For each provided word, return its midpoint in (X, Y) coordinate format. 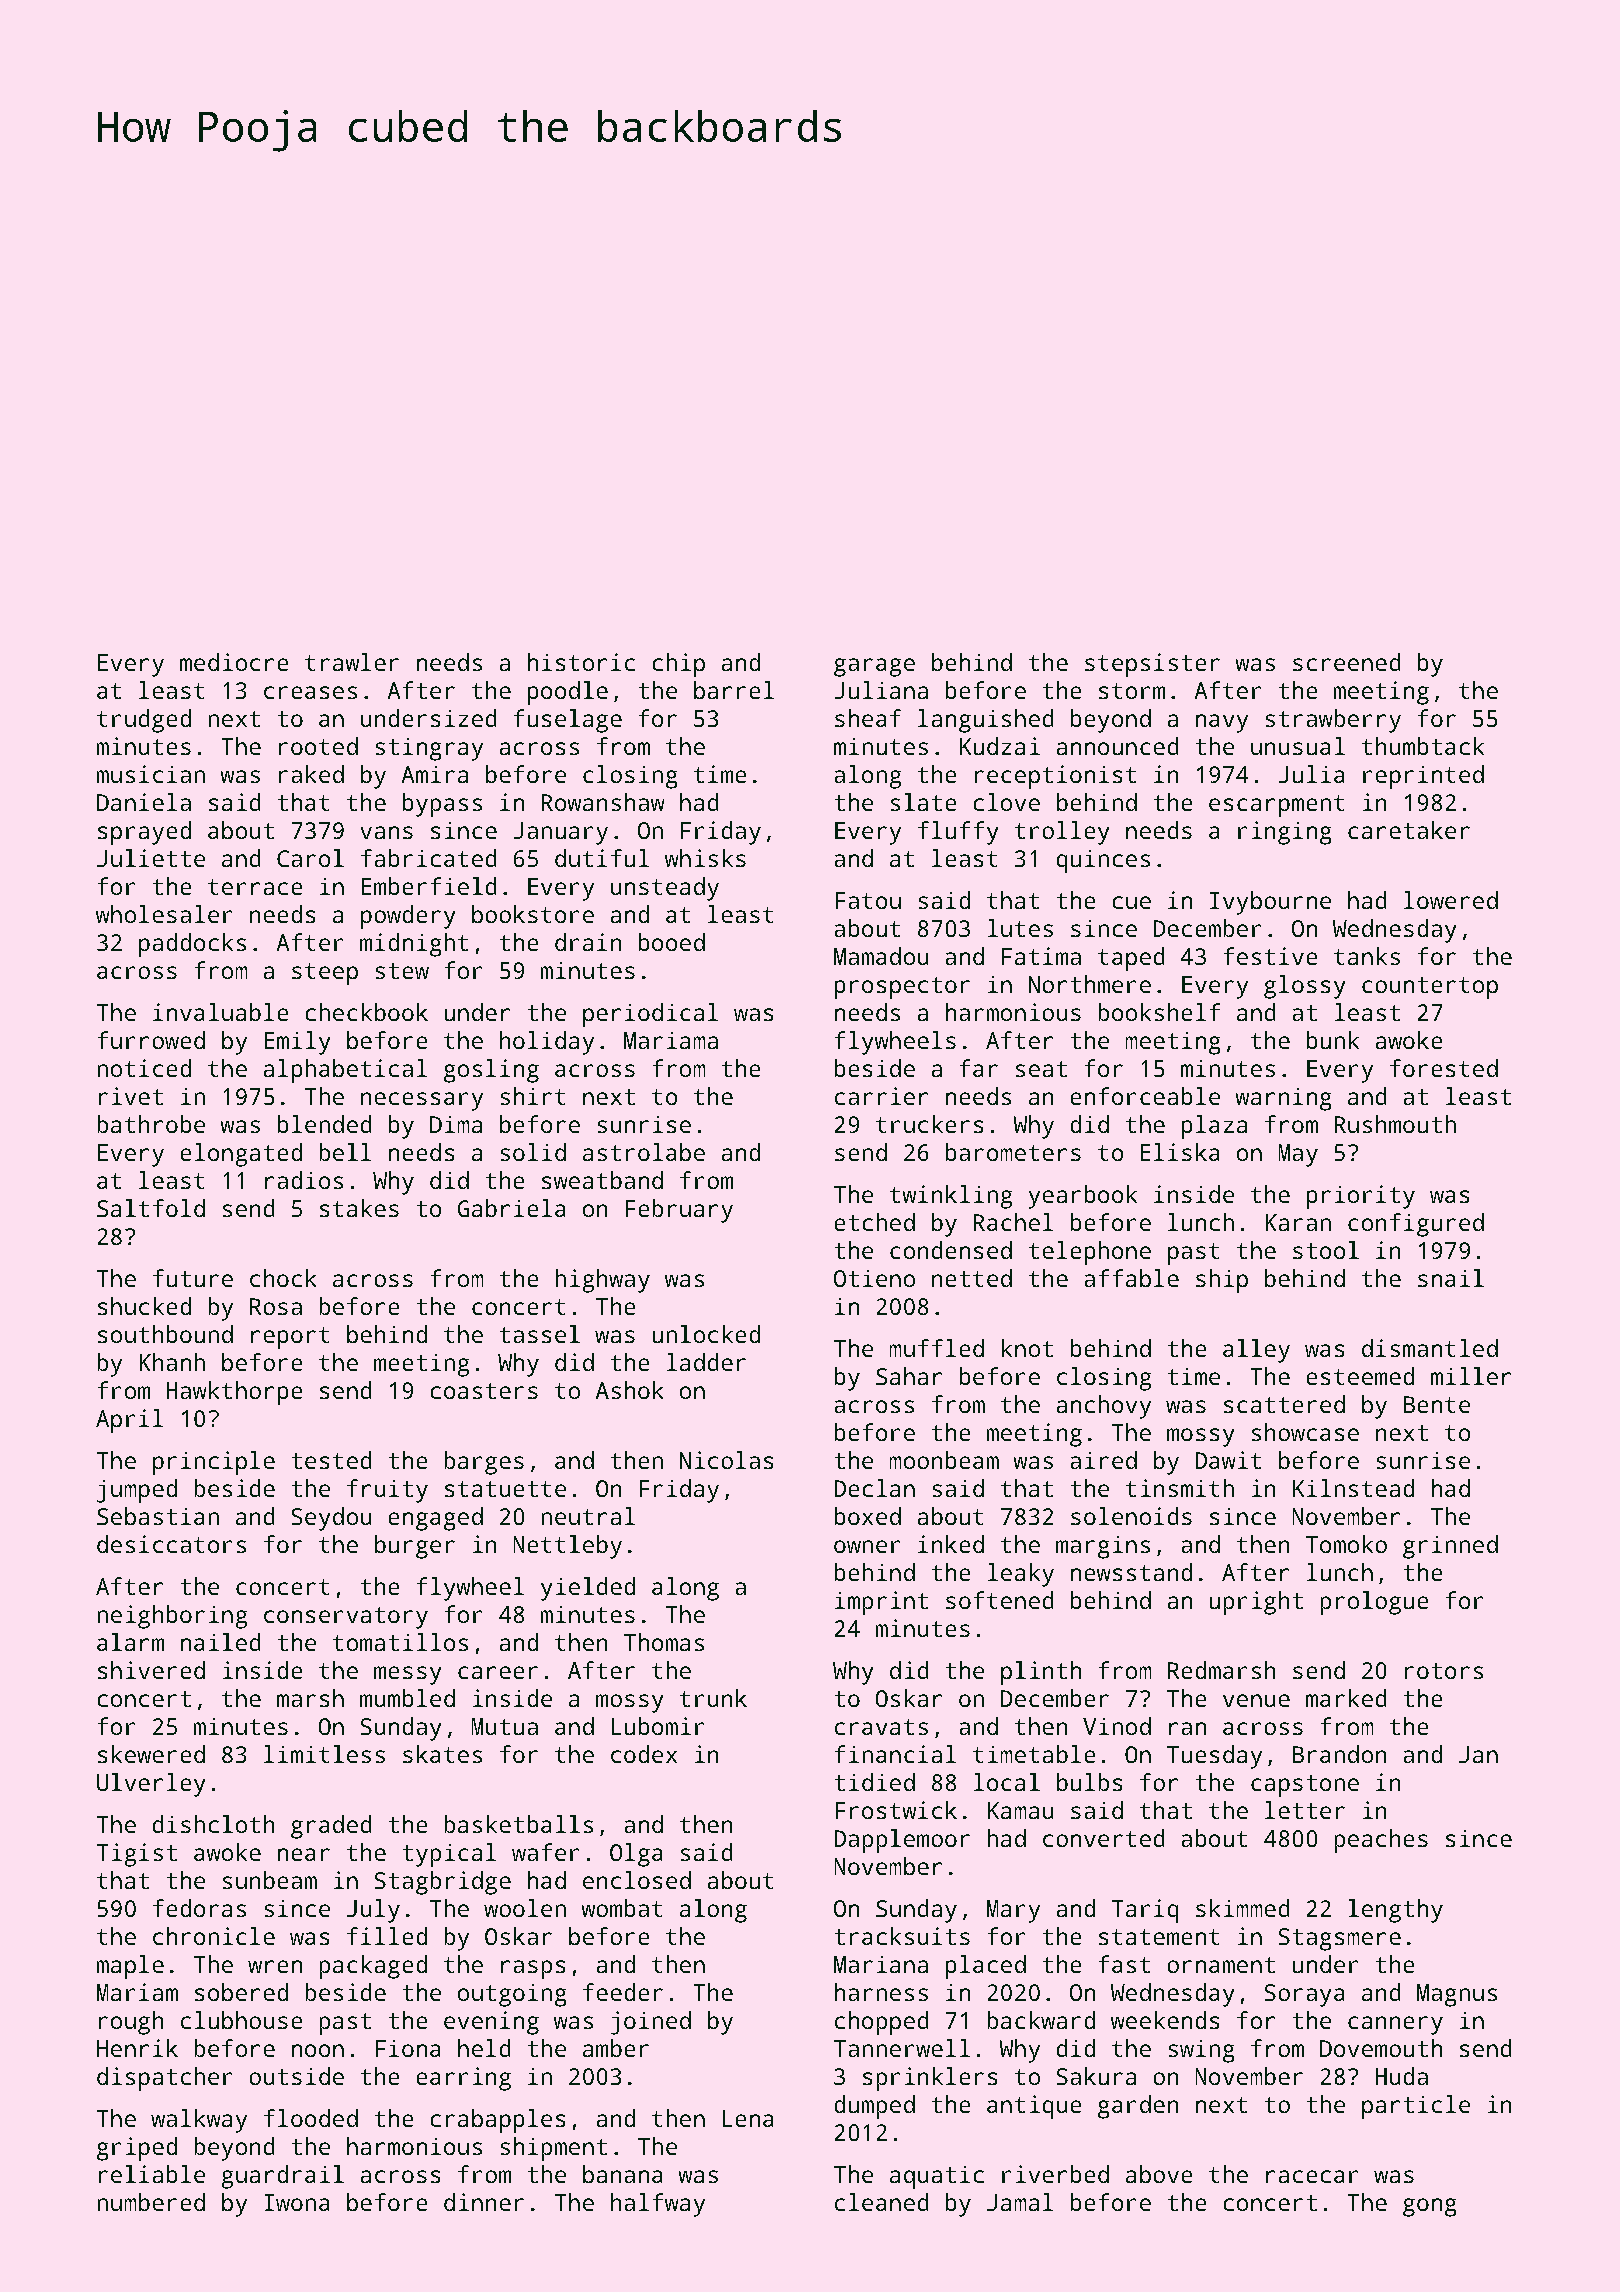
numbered (151, 2202)
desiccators (171, 1544)
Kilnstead (1353, 1488)
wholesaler (164, 914)
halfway (658, 2205)
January (561, 833)
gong (1429, 2207)
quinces (1103, 861)
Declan (875, 1488)
